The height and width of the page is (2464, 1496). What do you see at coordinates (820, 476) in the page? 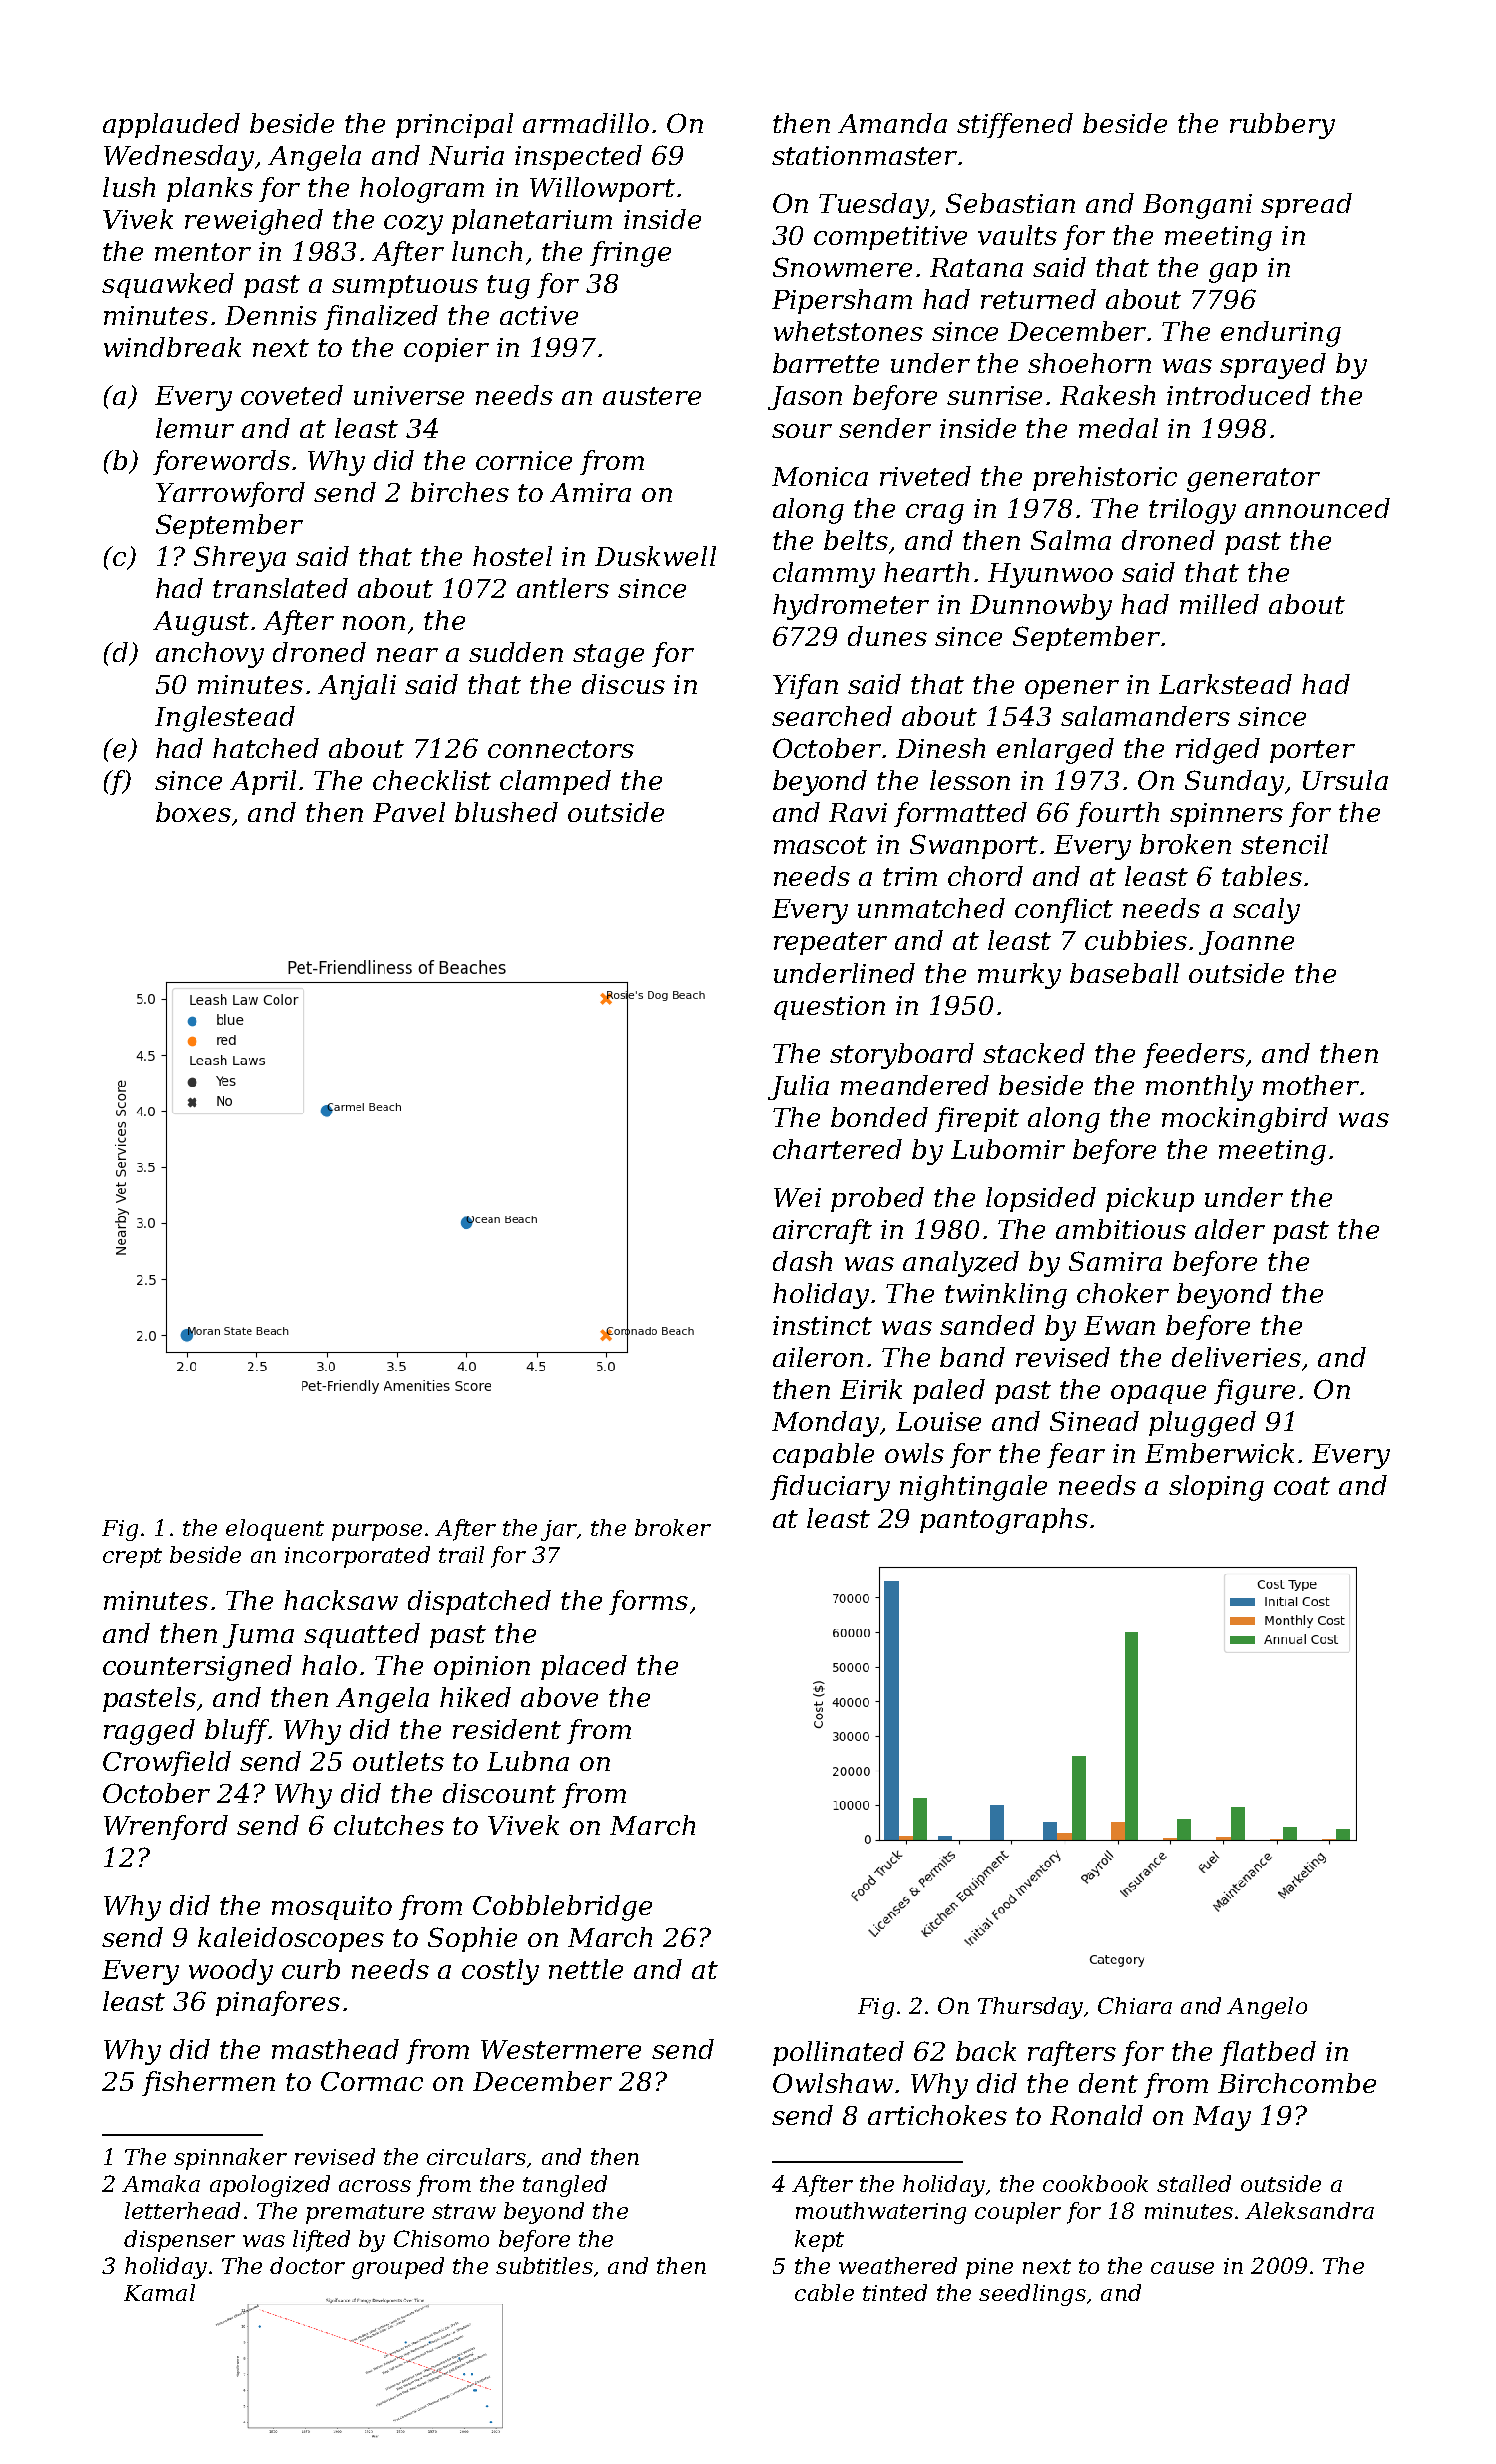
I see `Monica` at bounding box center [820, 476].
